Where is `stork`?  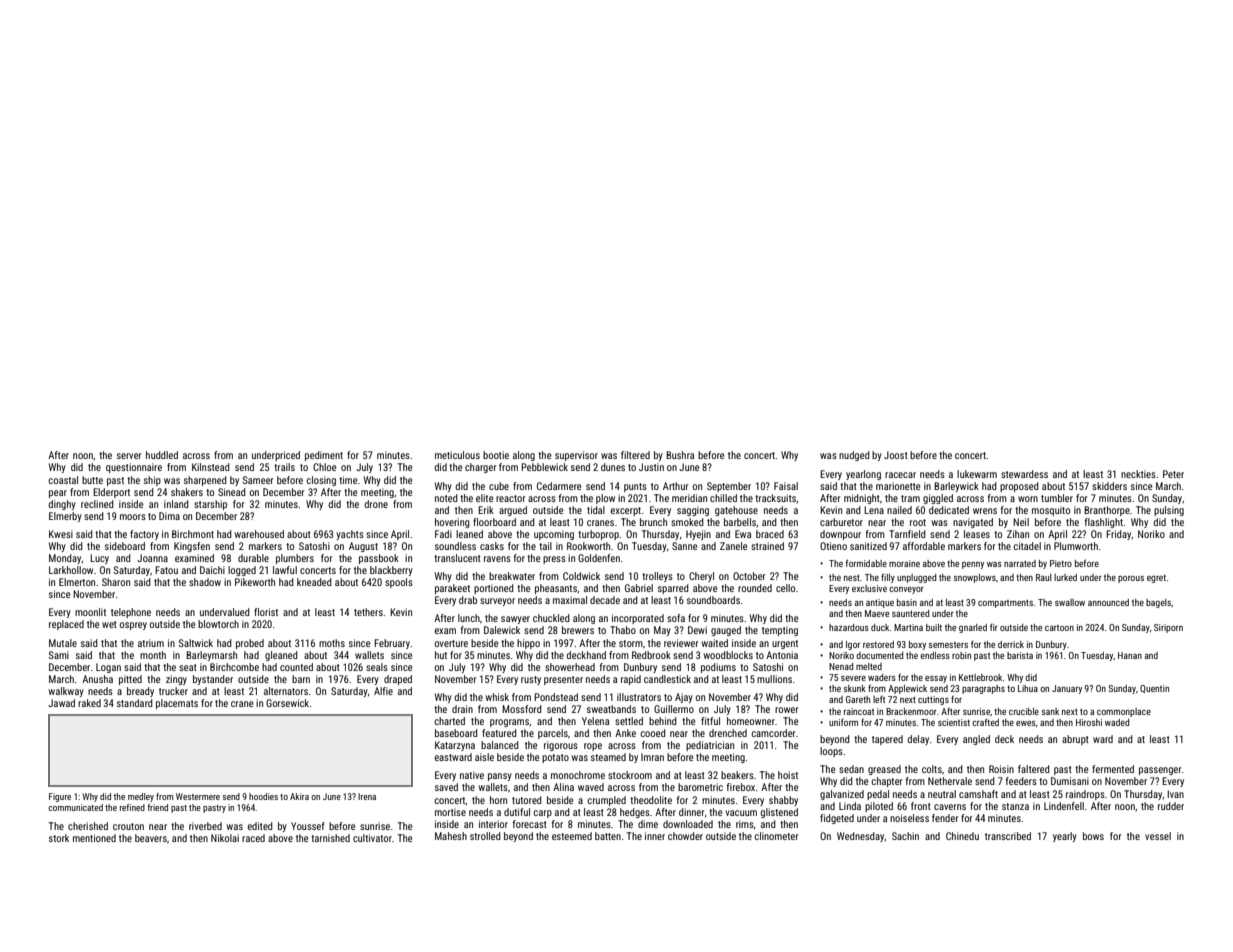 stork is located at coordinates (59, 838).
